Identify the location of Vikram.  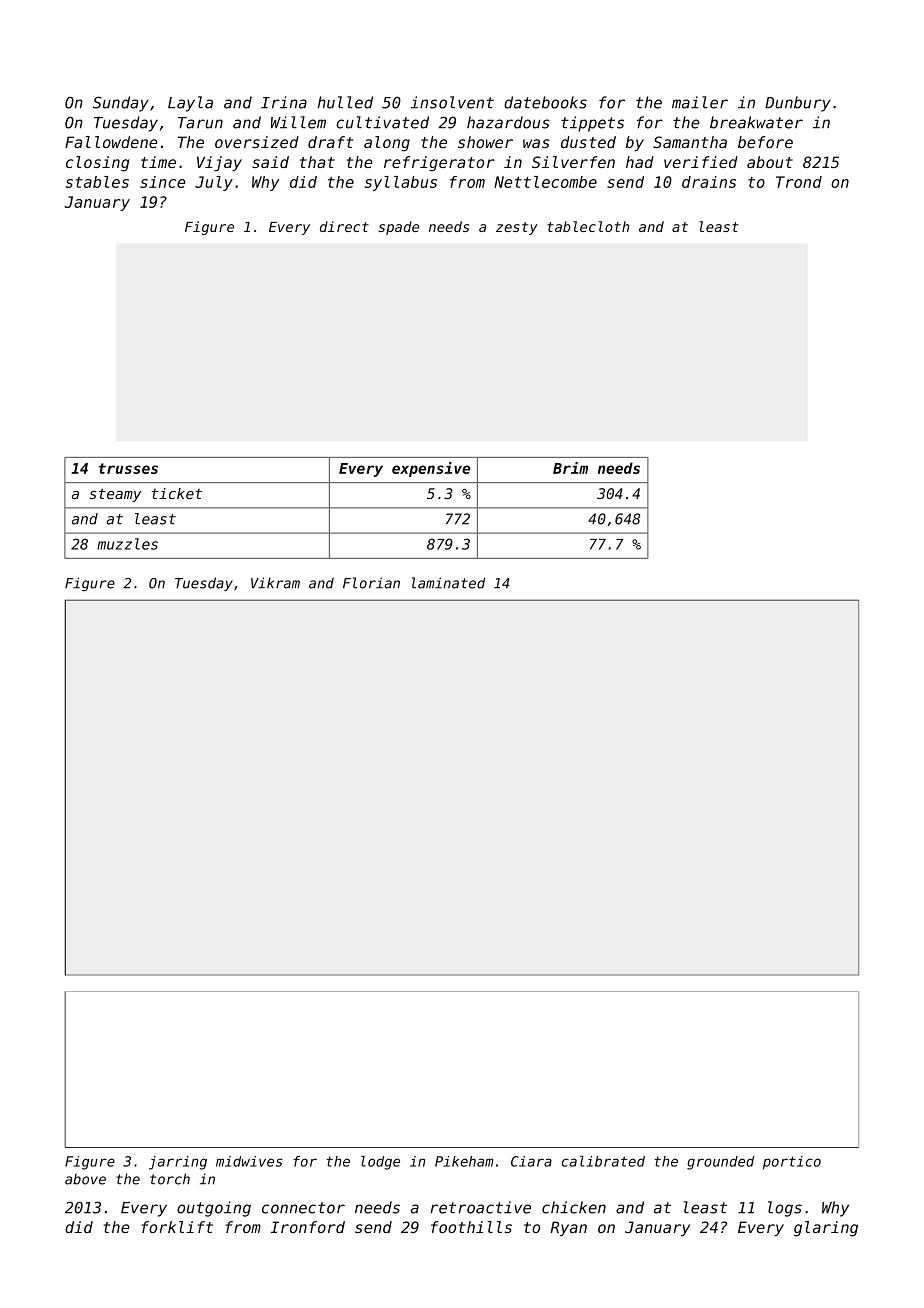
(275, 583).
